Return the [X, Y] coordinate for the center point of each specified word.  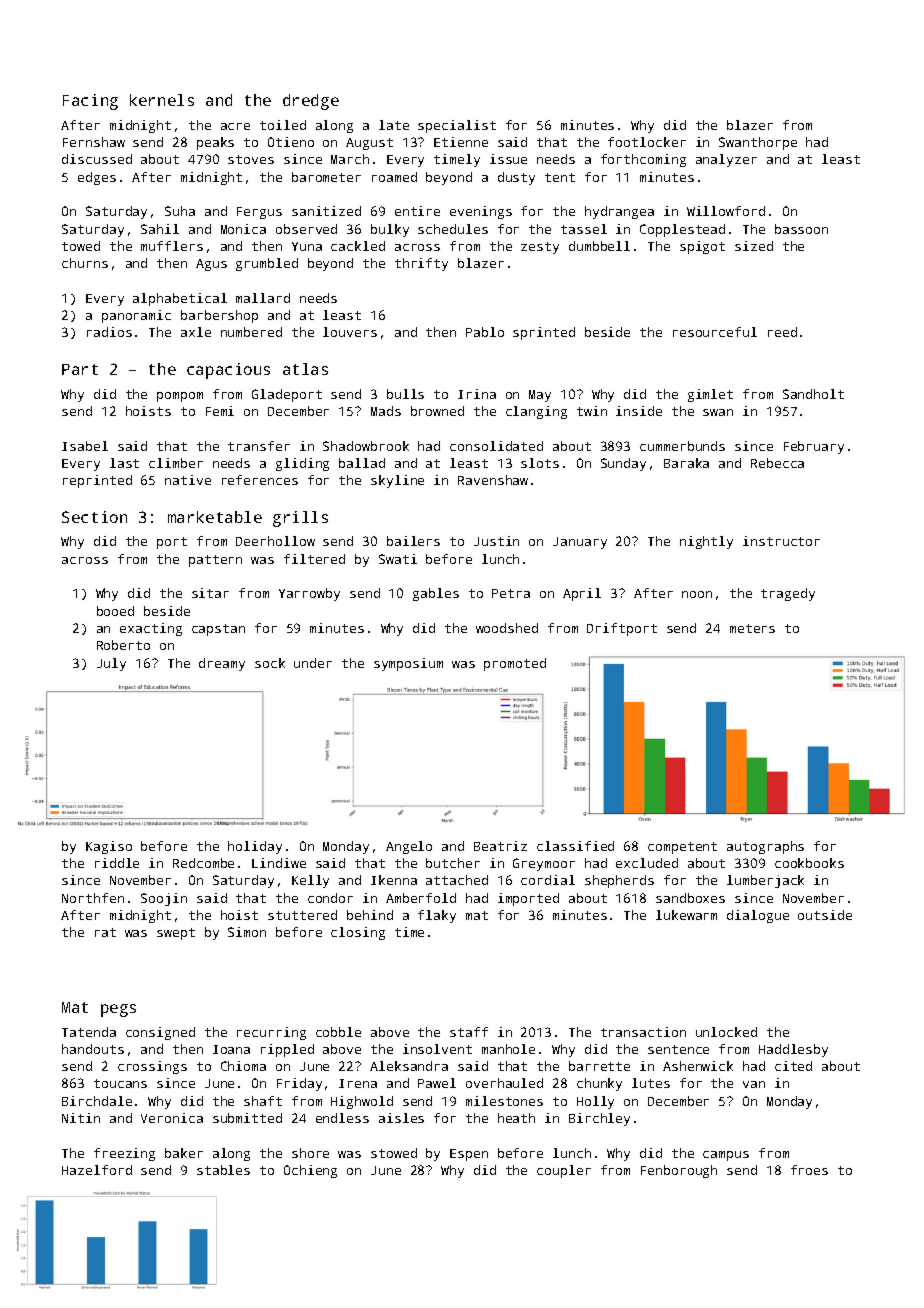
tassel [584, 229]
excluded [647, 863]
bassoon [801, 229]
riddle [117, 863]
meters [752, 628]
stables [223, 1170]
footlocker [647, 142]
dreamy [222, 664]
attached [457, 880]
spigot [702, 247]
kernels [162, 100]
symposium [408, 664]
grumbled [267, 264]
